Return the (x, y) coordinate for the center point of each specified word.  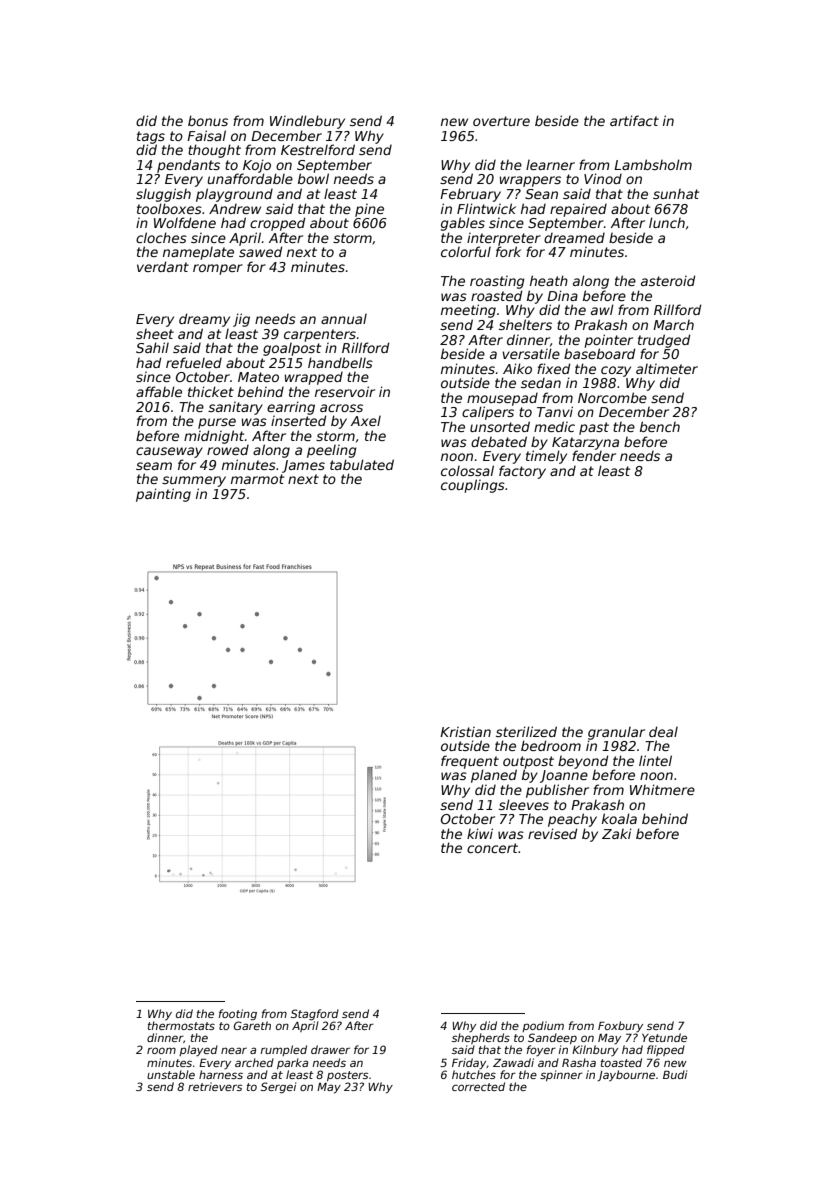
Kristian (465, 732)
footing (238, 1015)
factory (522, 472)
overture (501, 121)
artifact (634, 120)
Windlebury (307, 122)
